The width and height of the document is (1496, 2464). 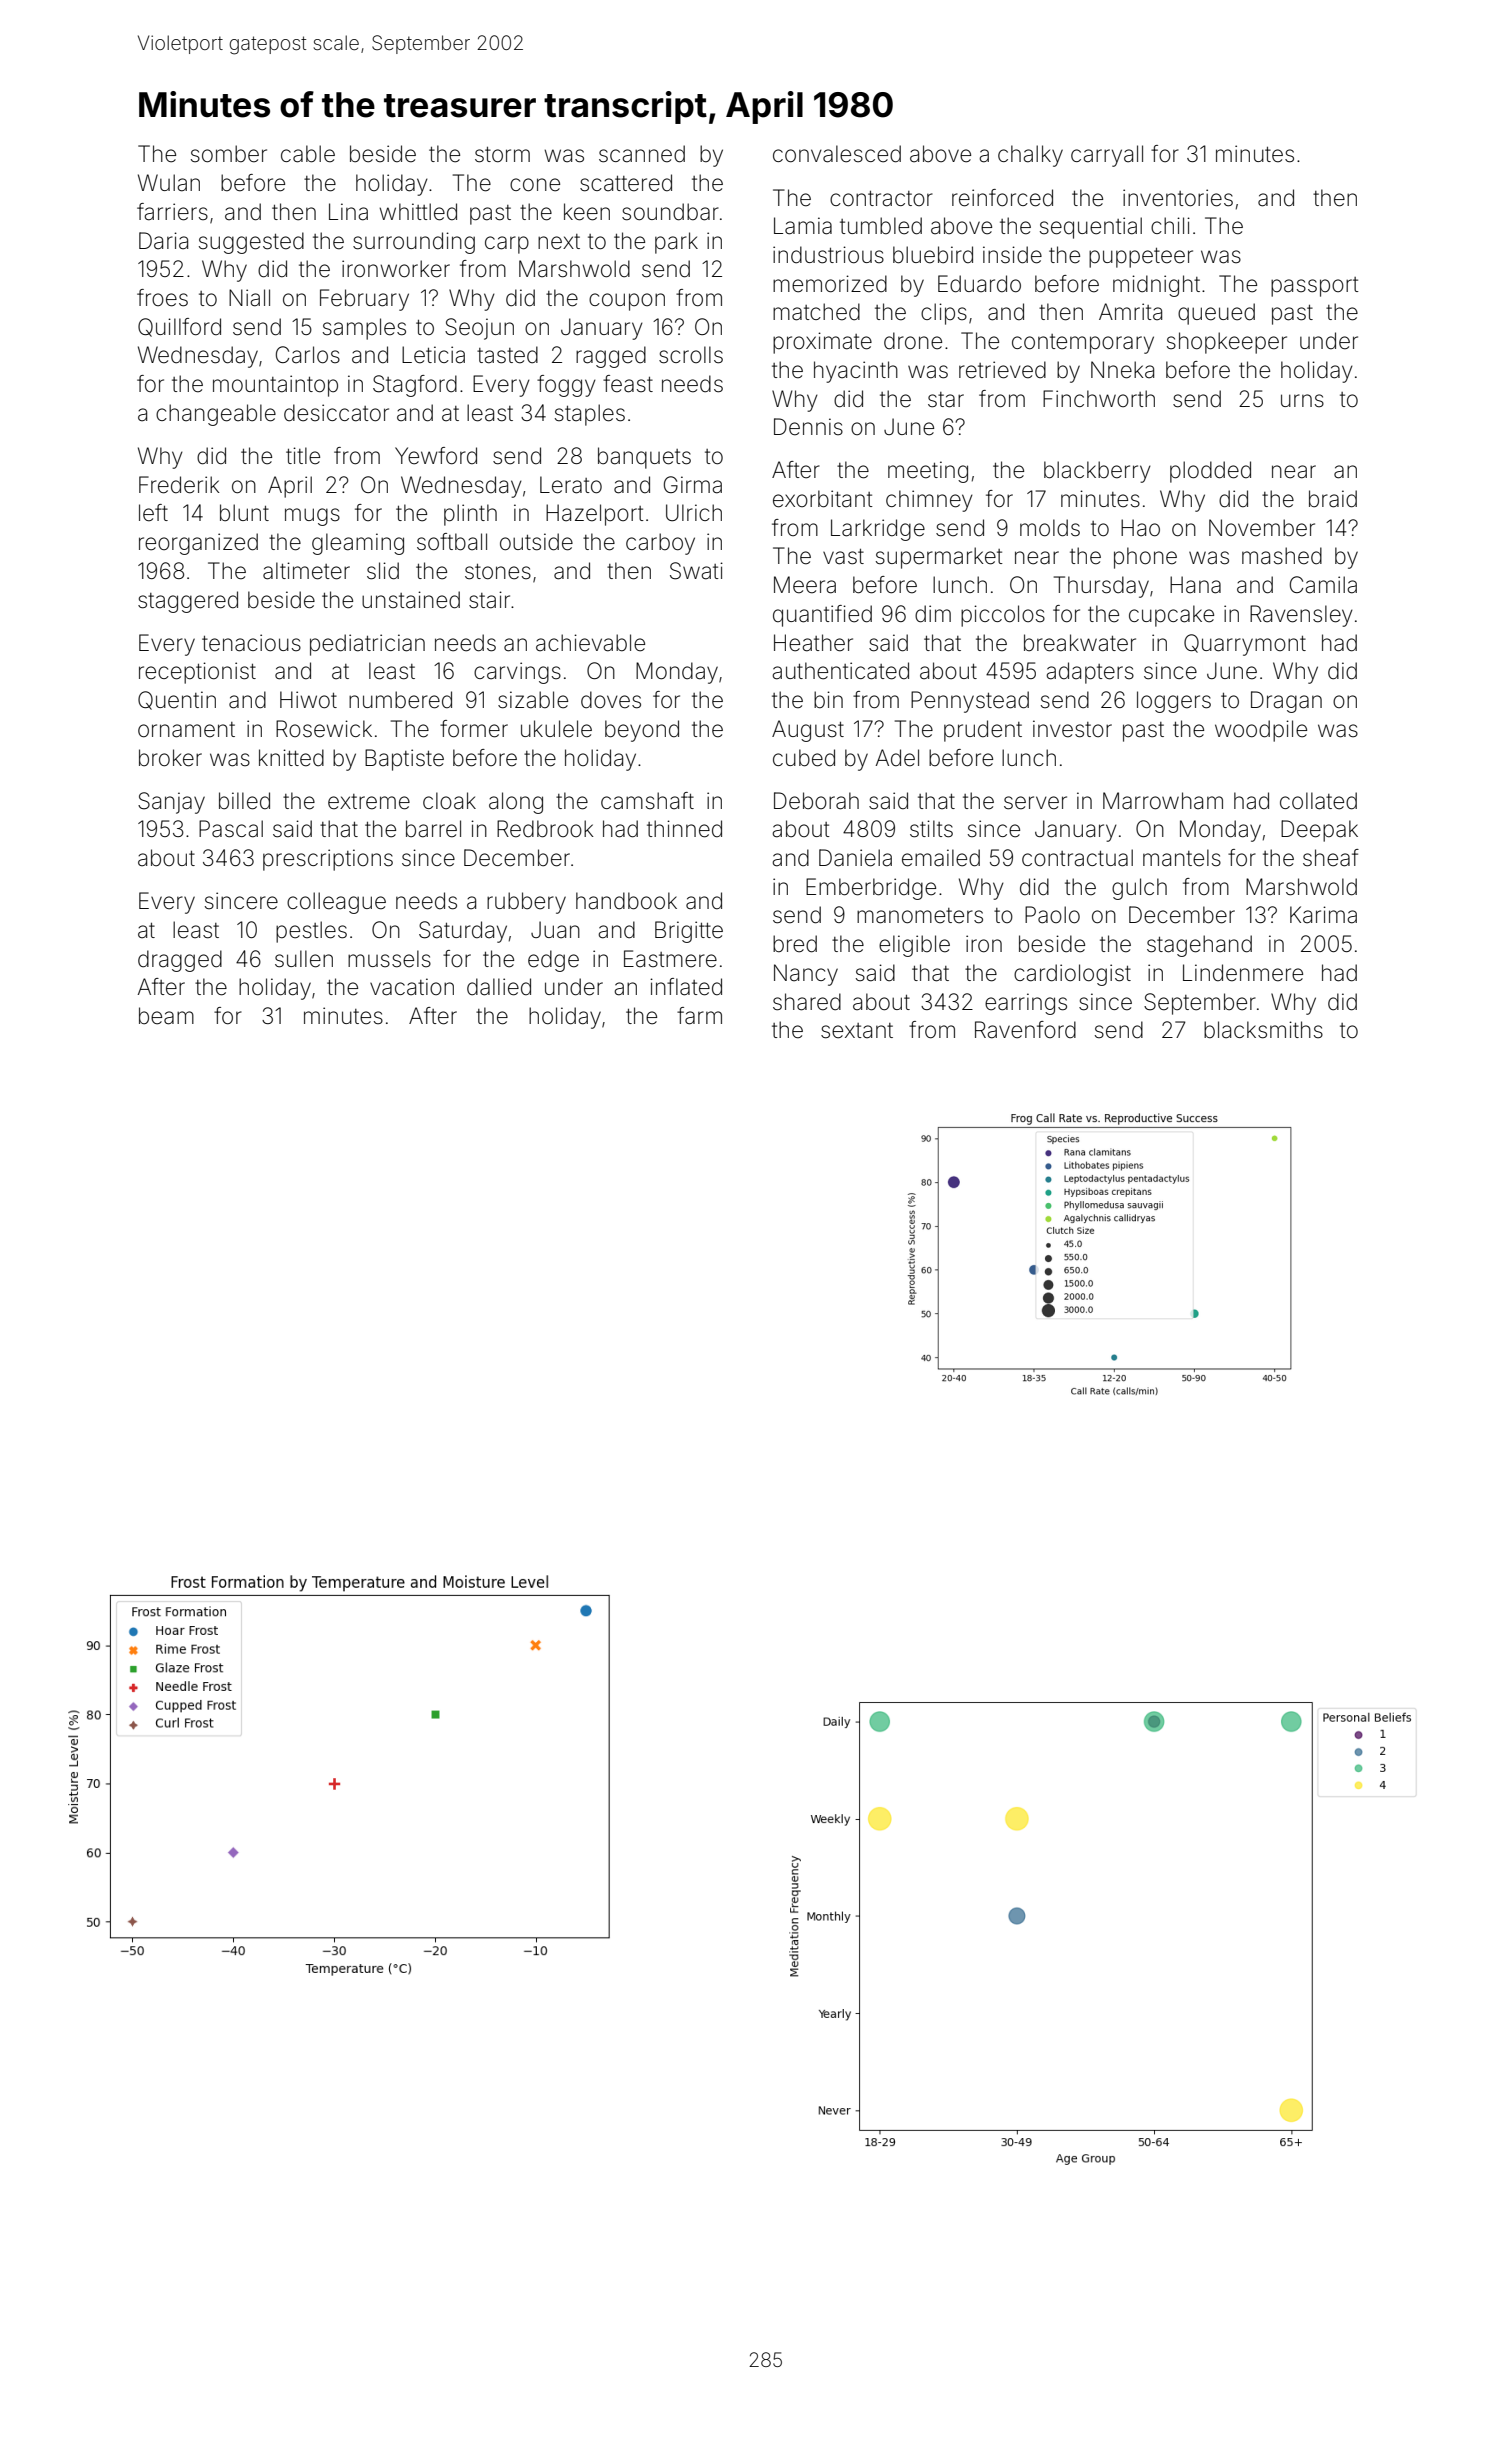 I want to click on Heather, so click(x=813, y=643).
